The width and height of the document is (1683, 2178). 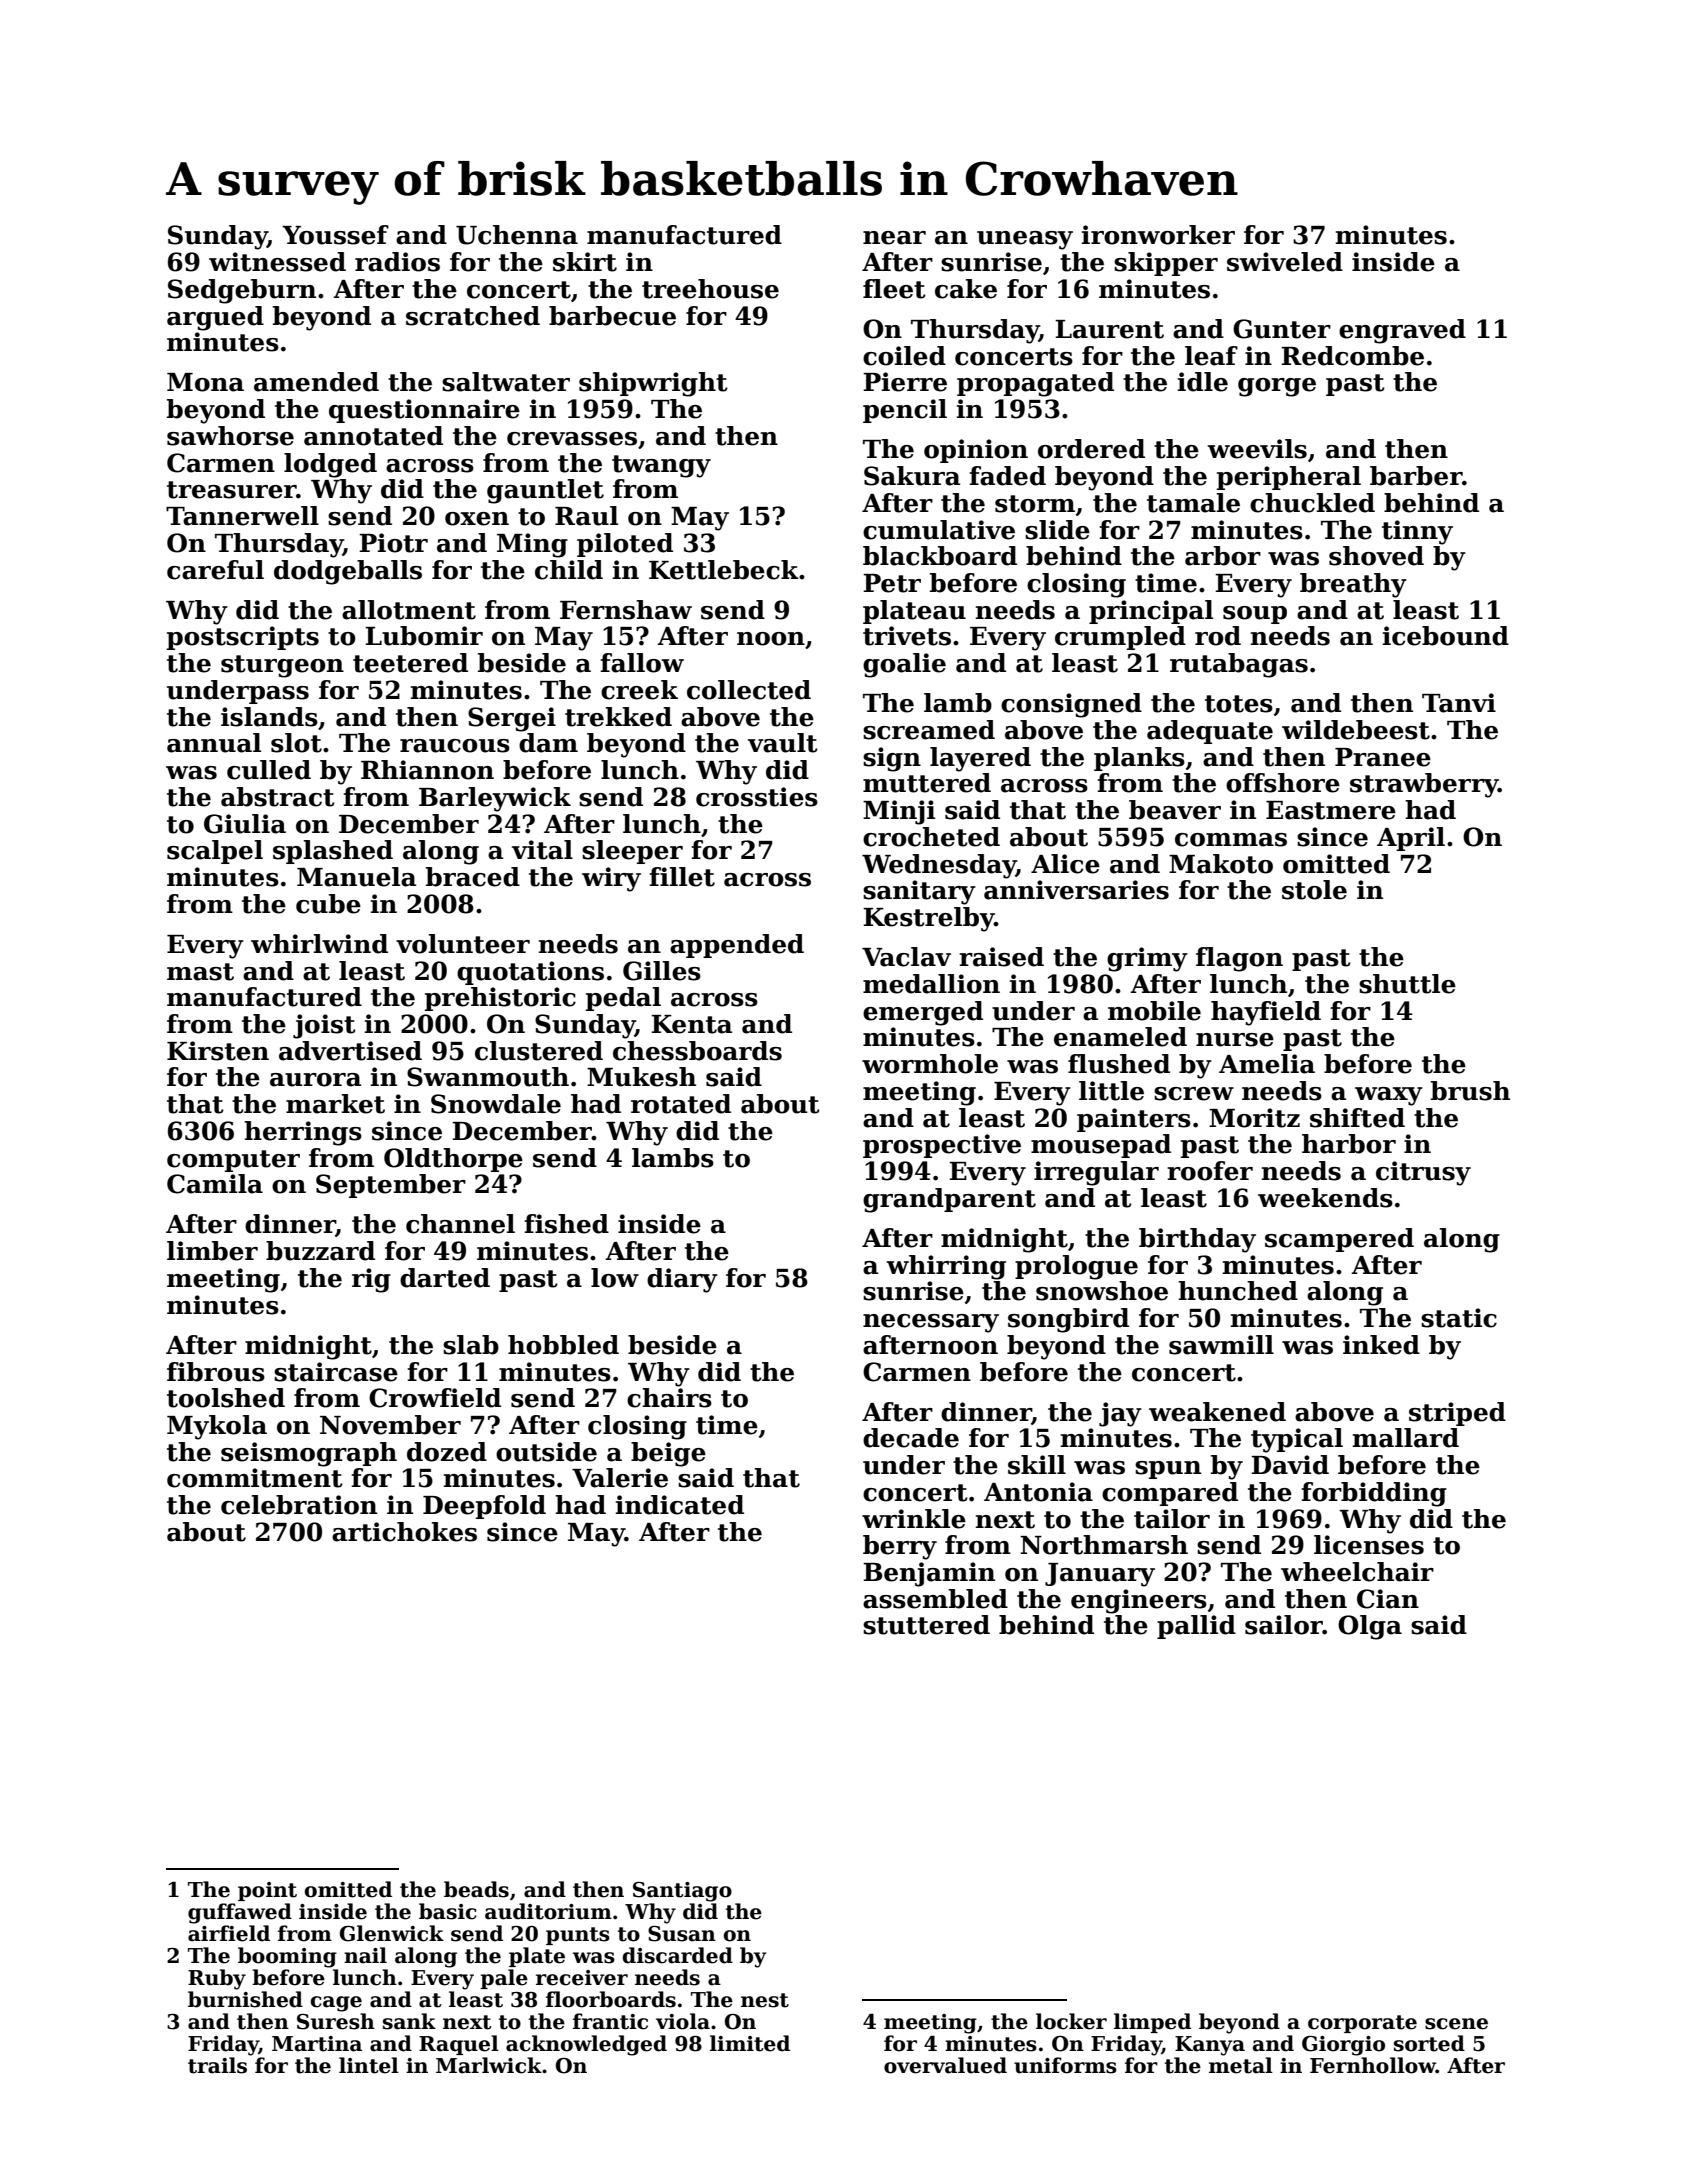 I want to click on ironworker, so click(x=1158, y=235).
